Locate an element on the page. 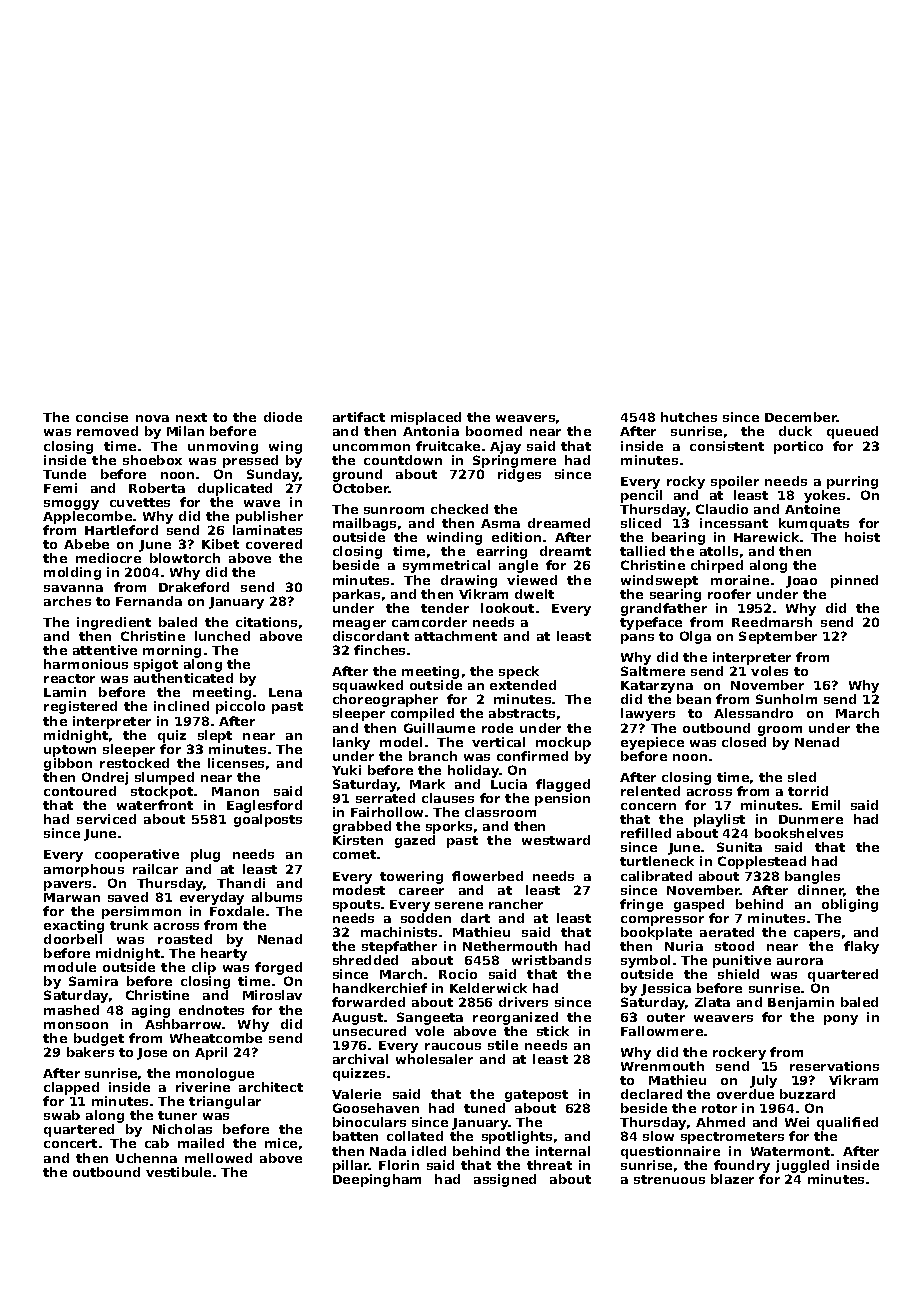 The height and width of the page is (1308, 924). vestibule is located at coordinates (178, 1172).
